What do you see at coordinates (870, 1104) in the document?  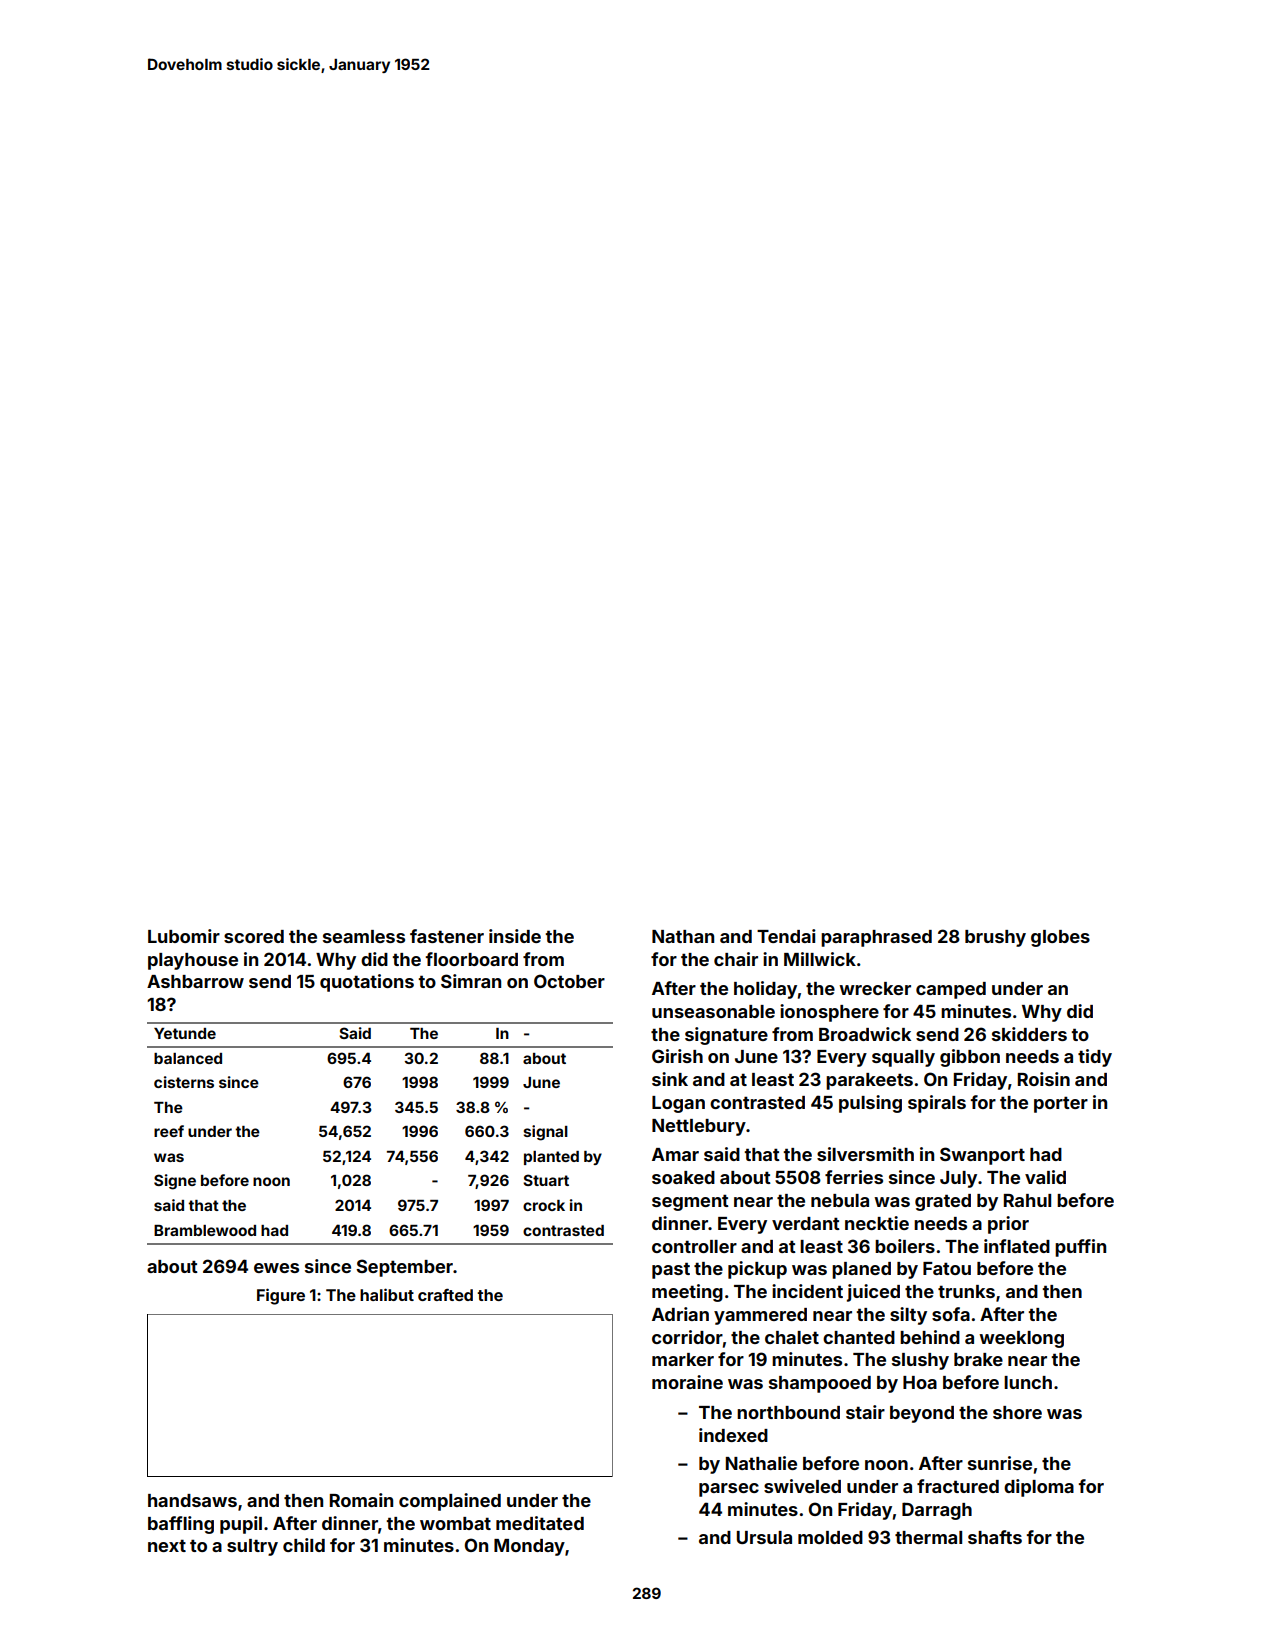 I see `pulsing` at bounding box center [870, 1104].
